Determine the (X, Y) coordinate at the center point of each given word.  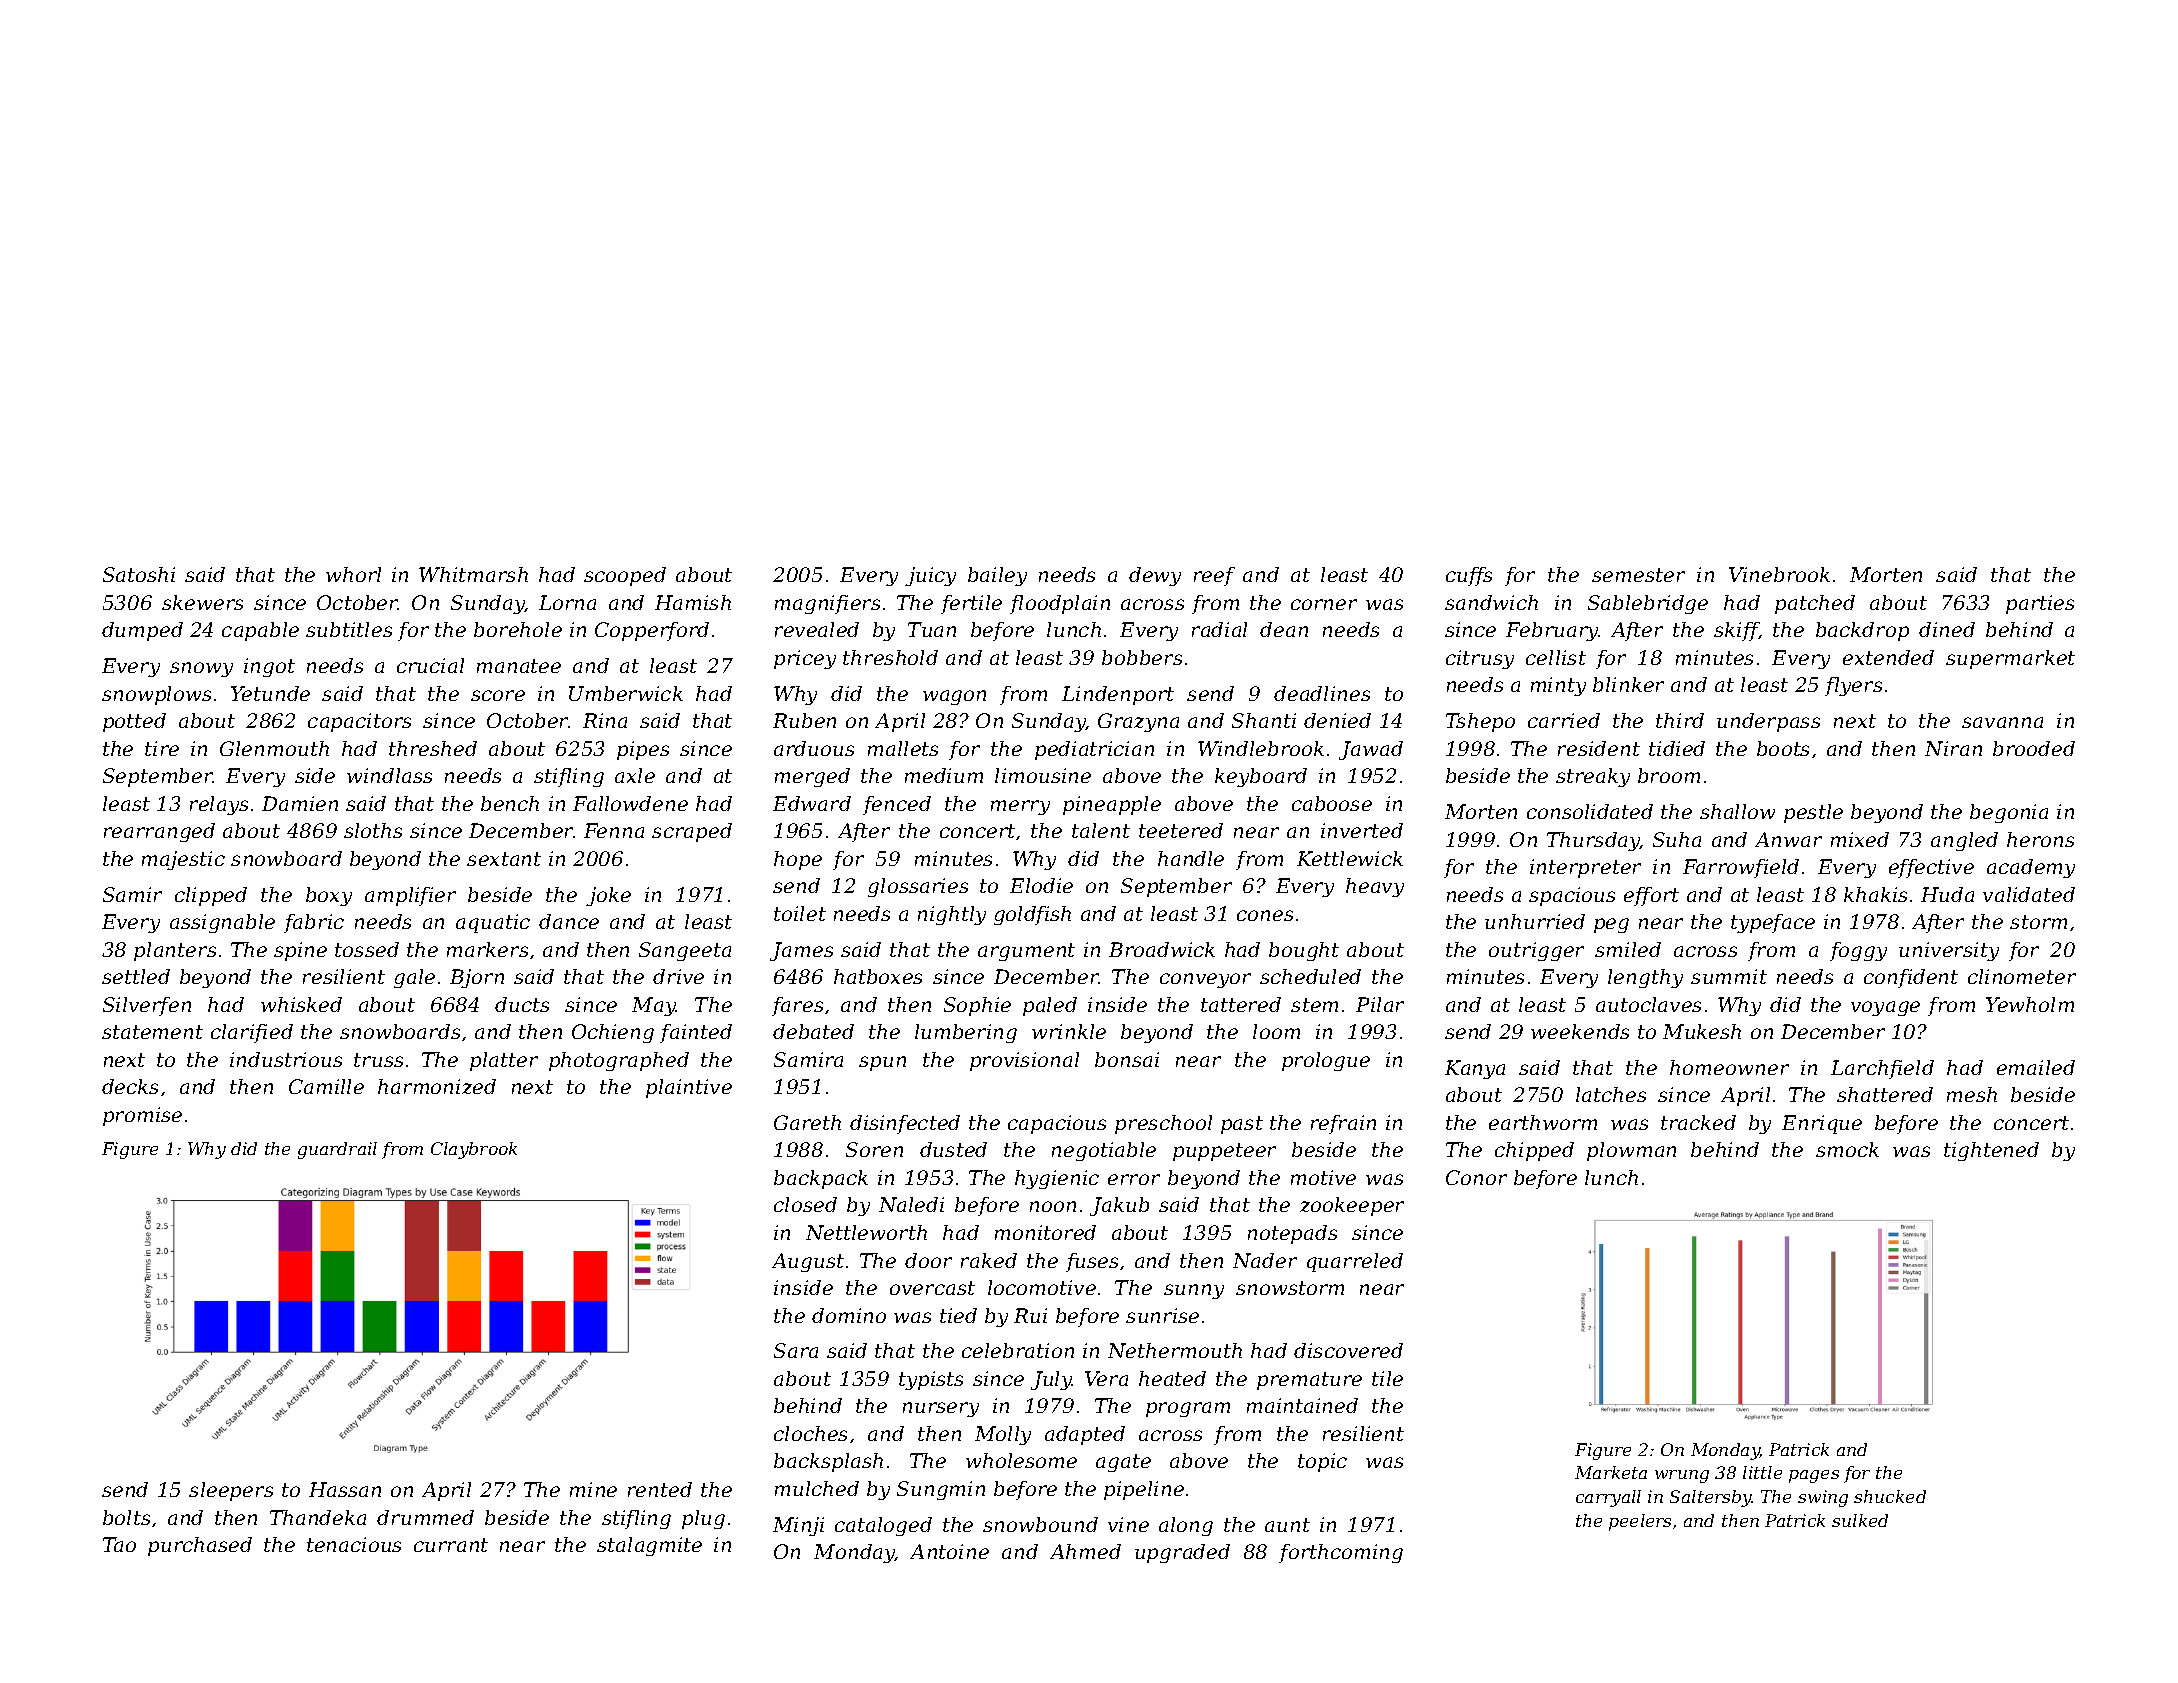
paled (1050, 1006)
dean (1284, 629)
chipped (1534, 1151)
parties (2040, 604)
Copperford (652, 631)
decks (130, 1086)
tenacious (354, 1544)
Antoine (949, 1551)
